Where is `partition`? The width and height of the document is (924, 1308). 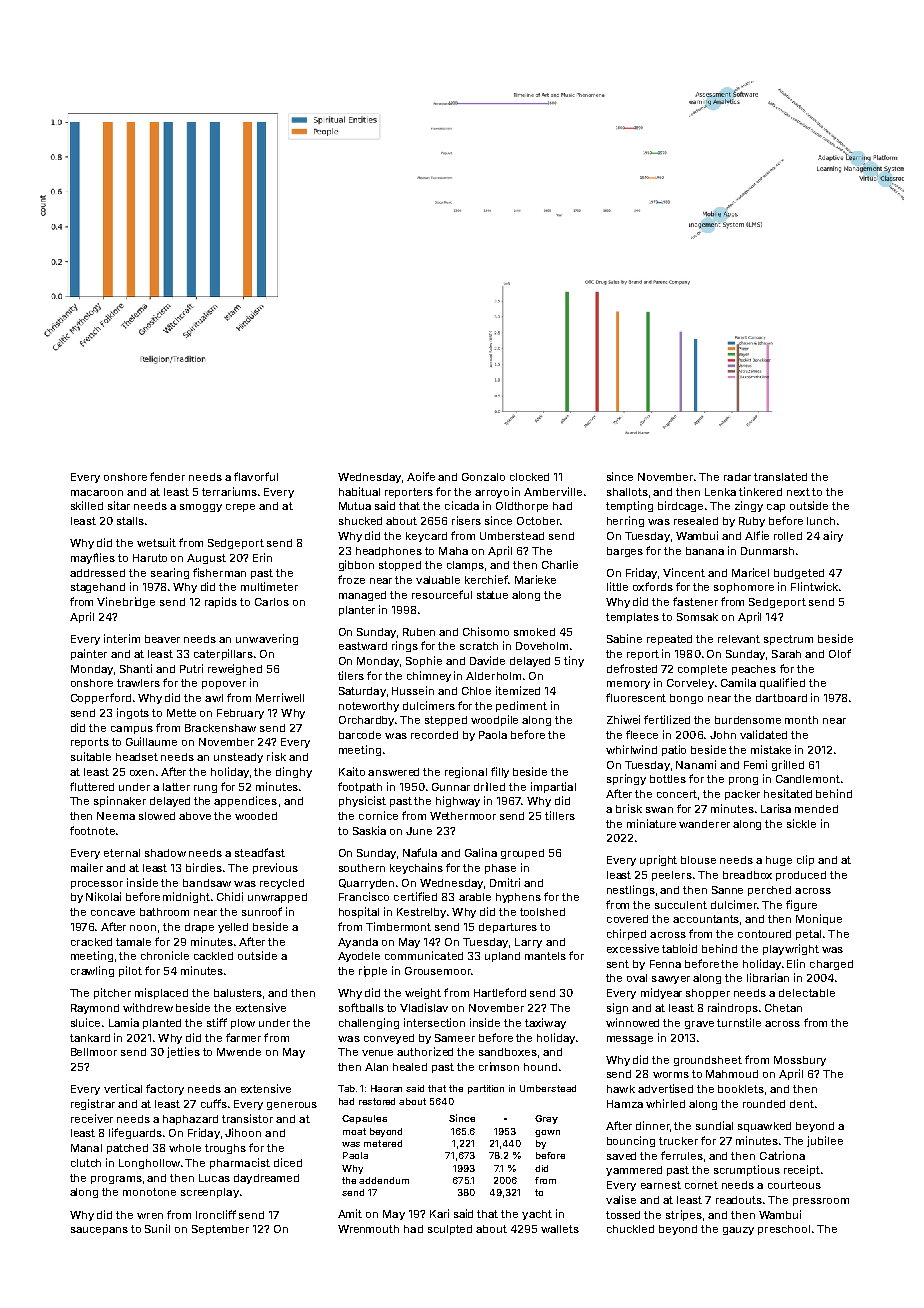
partition is located at coordinates (486, 1089).
